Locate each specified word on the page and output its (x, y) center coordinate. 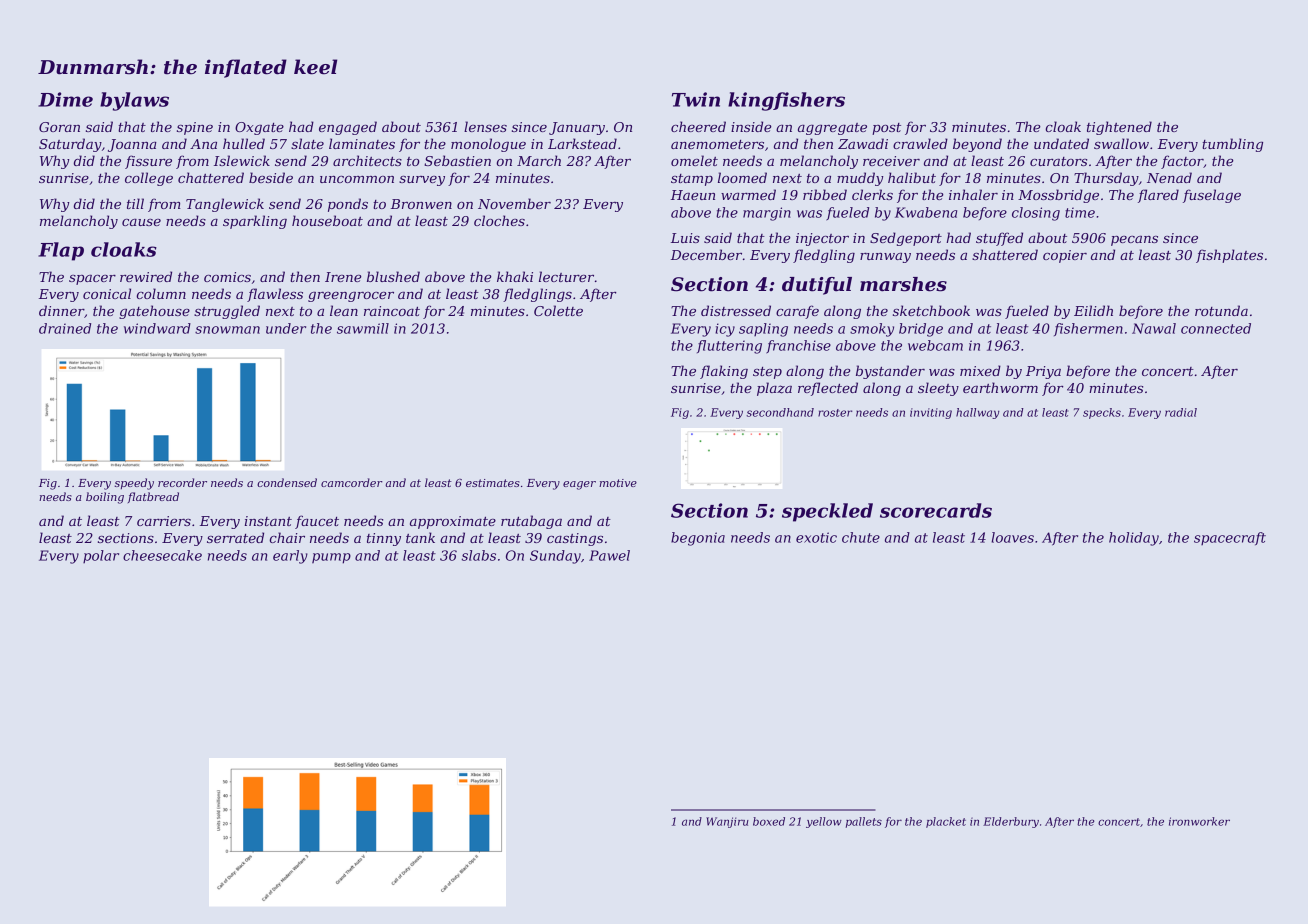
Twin (696, 99)
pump (331, 558)
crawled (920, 143)
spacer (92, 280)
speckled (827, 512)
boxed (769, 821)
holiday (1134, 539)
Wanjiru (727, 822)
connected (1216, 328)
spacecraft (1230, 538)
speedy (134, 484)
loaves (1012, 537)
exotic (816, 537)
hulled (244, 143)
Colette (558, 310)
